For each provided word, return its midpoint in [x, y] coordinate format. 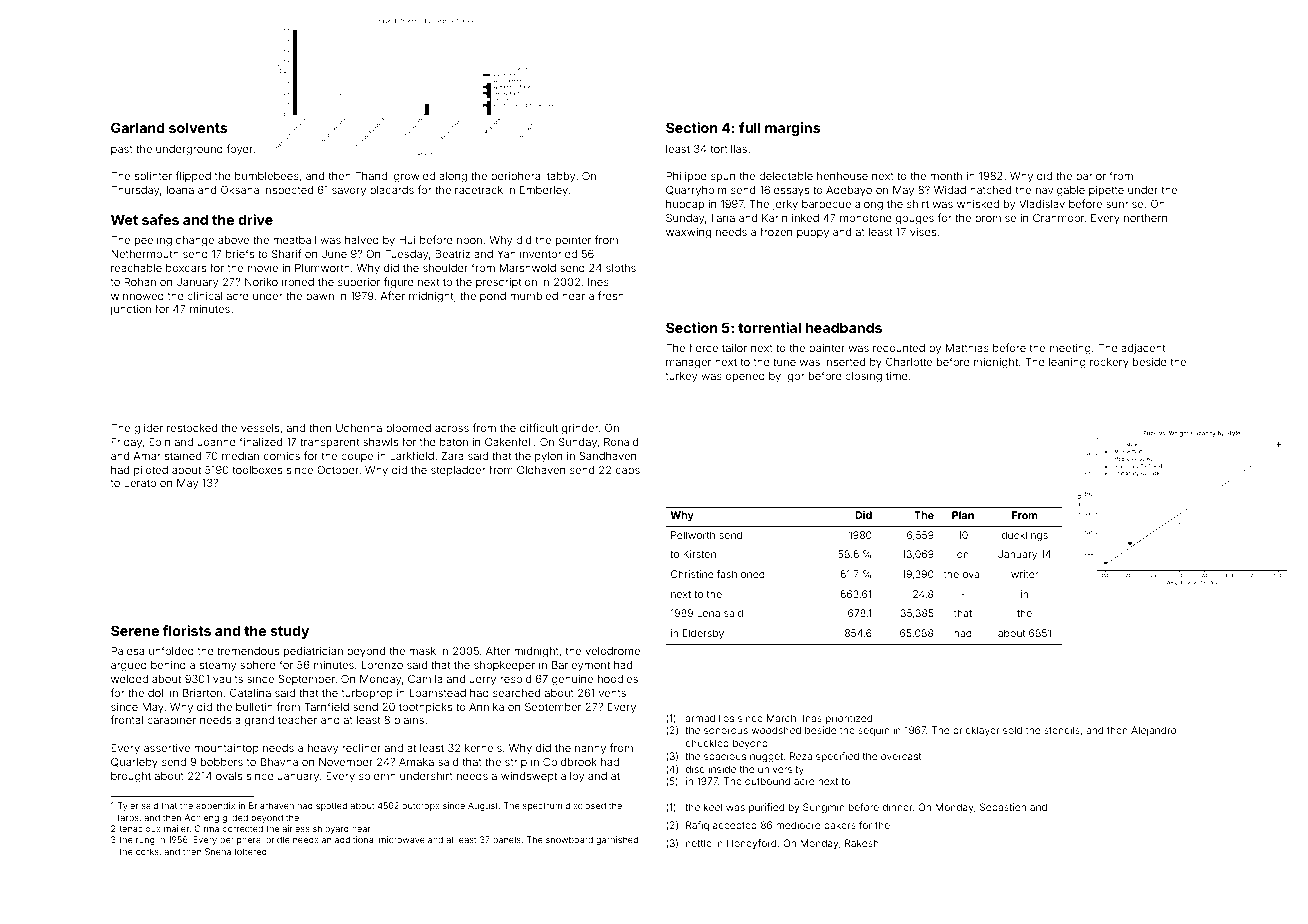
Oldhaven [541, 469]
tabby [561, 177]
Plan [963, 515]
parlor [1091, 177]
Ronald [621, 442]
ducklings [1025, 536]
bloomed [408, 428]
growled [414, 177]
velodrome [612, 651]
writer [1024, 574]
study [289, 632]
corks [147, 851]
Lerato [140, 483]
